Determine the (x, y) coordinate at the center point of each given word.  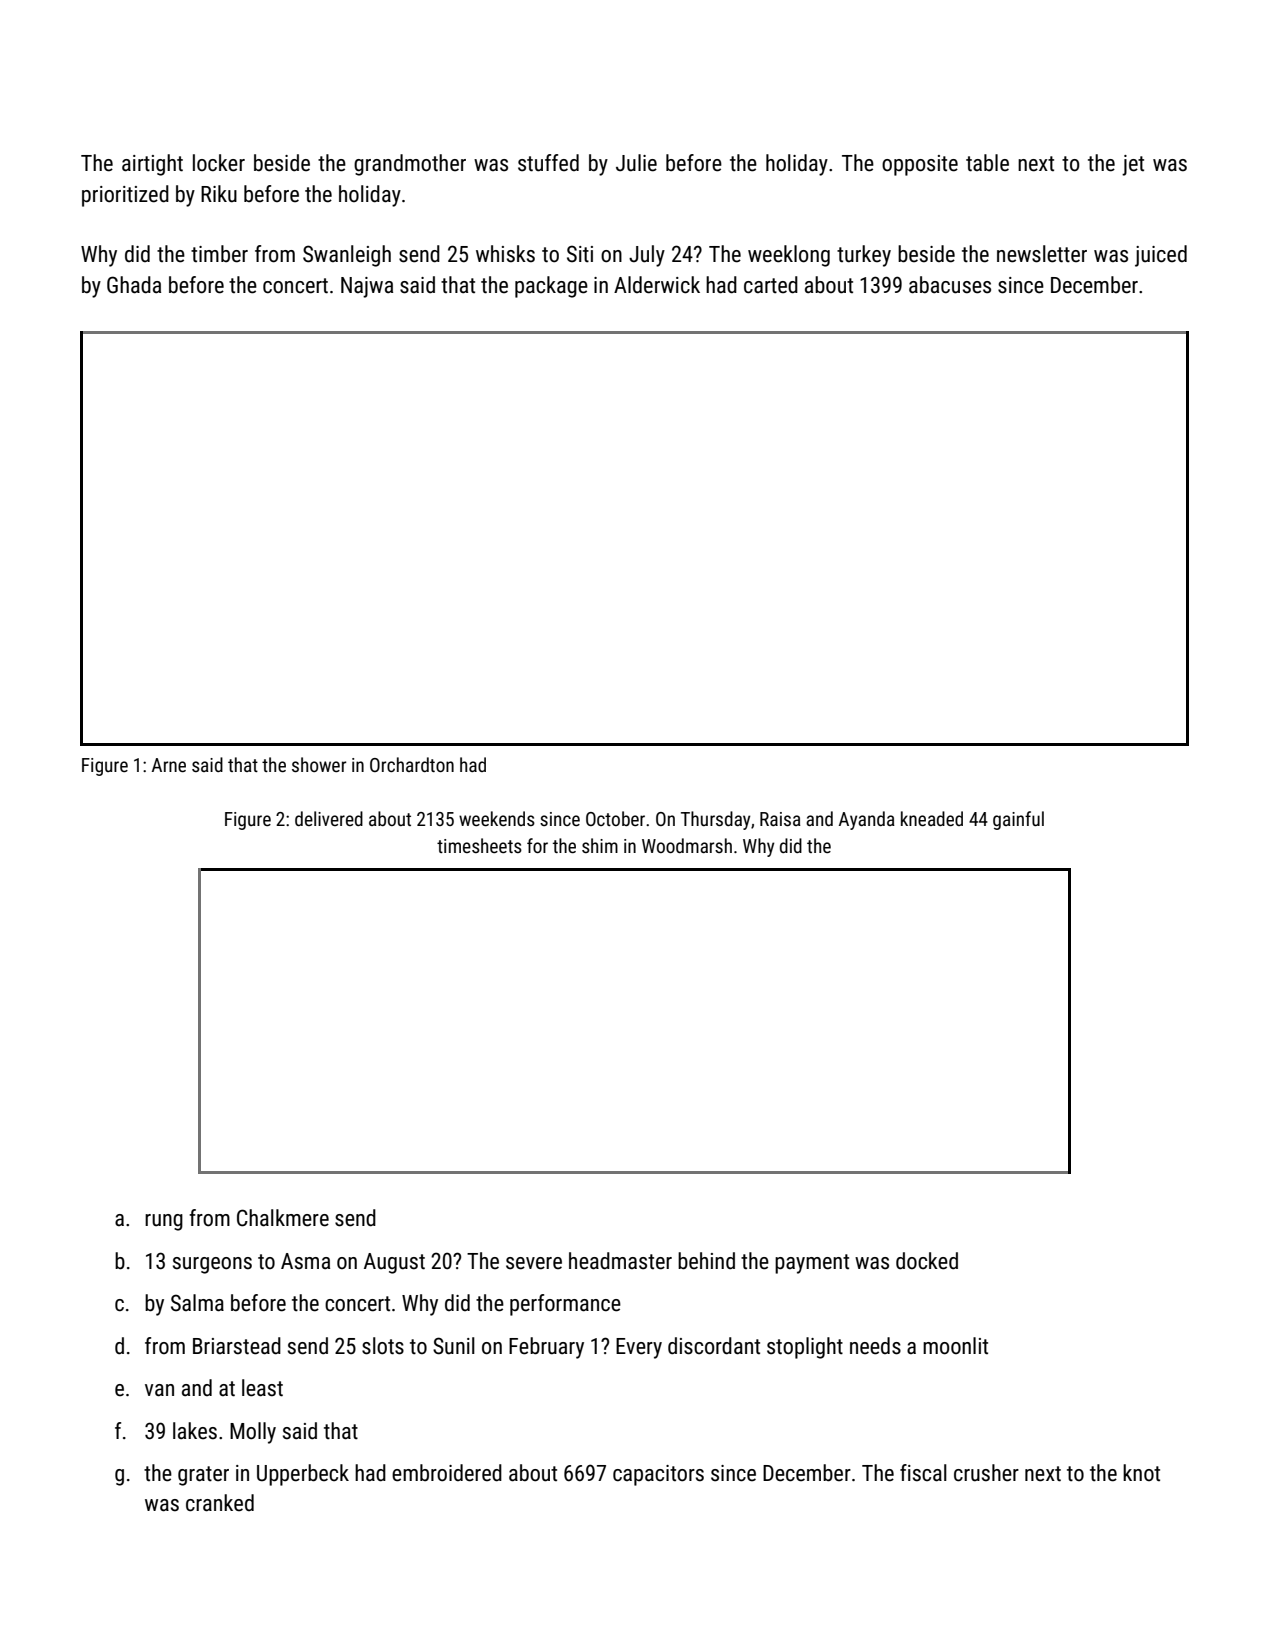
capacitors (658, 1475)
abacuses (950, 285)
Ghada (134, 285)
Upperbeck (303, 1475)
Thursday (715, 820)
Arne (169, 765)
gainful (1018, 820)
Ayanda (867, 820)
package (551, 287)
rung (164, 1222)
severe (534, 1263)
